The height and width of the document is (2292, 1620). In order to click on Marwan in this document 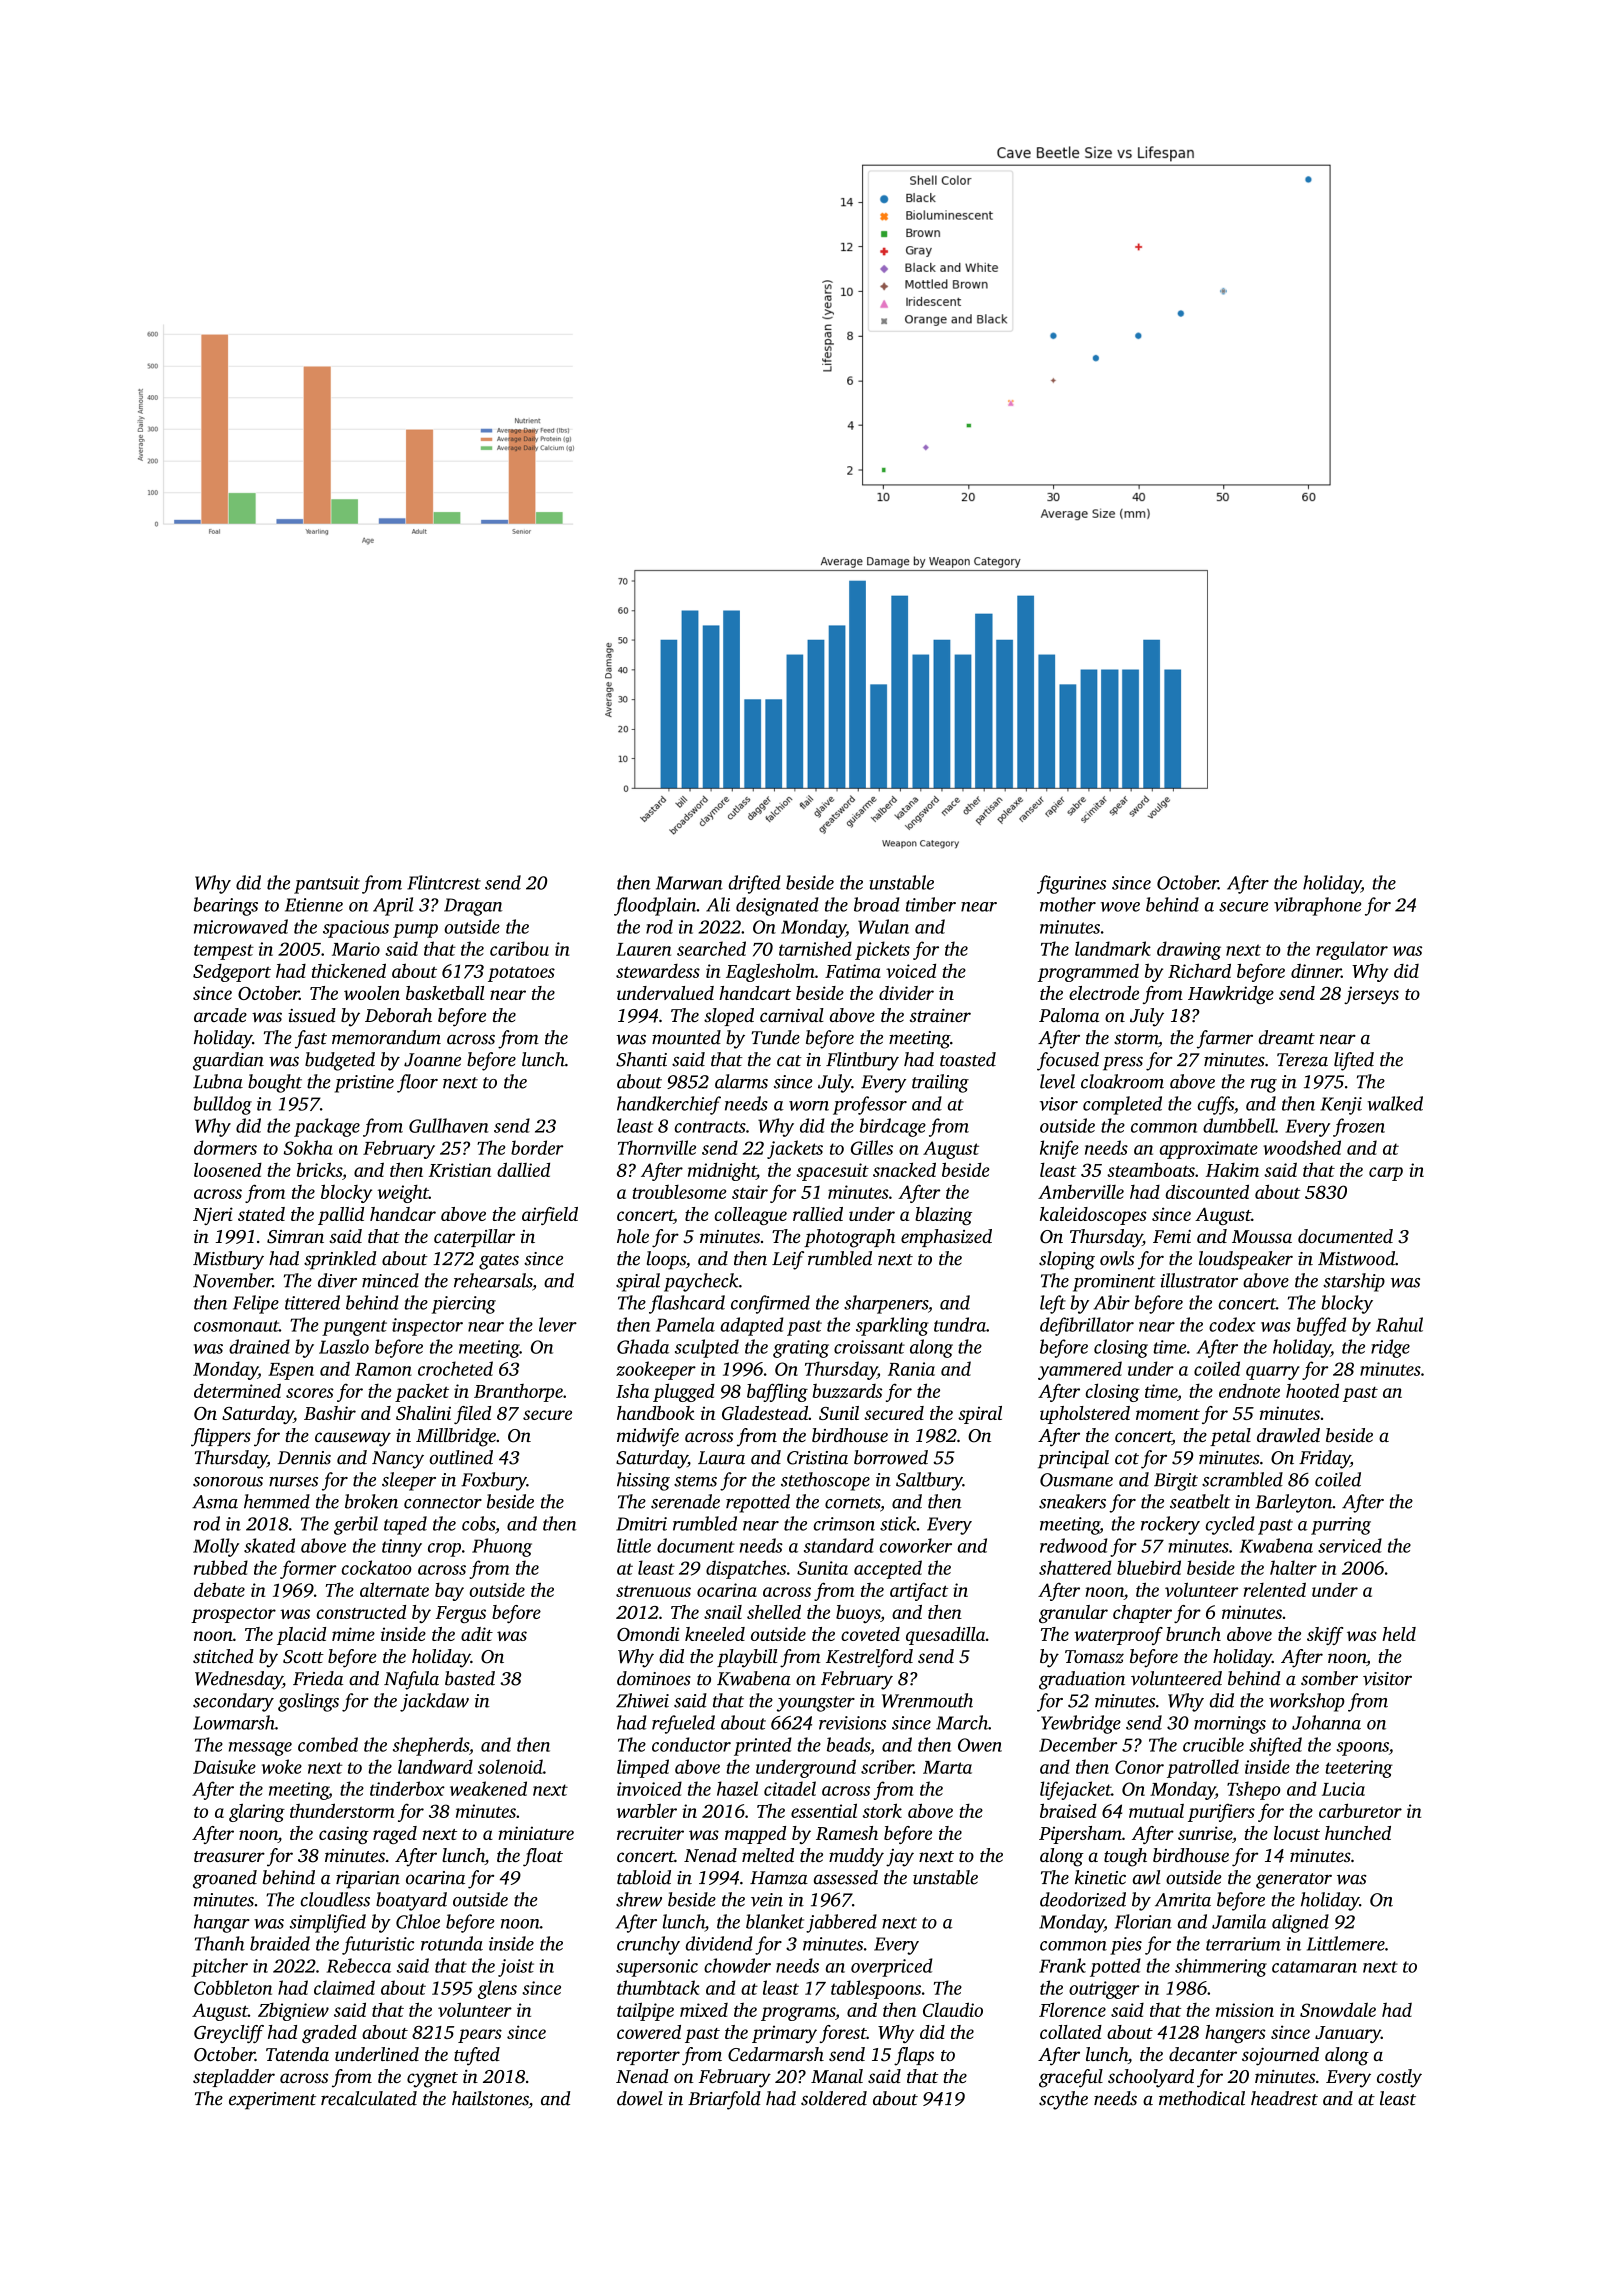, I will do `click(689, 883)`.
